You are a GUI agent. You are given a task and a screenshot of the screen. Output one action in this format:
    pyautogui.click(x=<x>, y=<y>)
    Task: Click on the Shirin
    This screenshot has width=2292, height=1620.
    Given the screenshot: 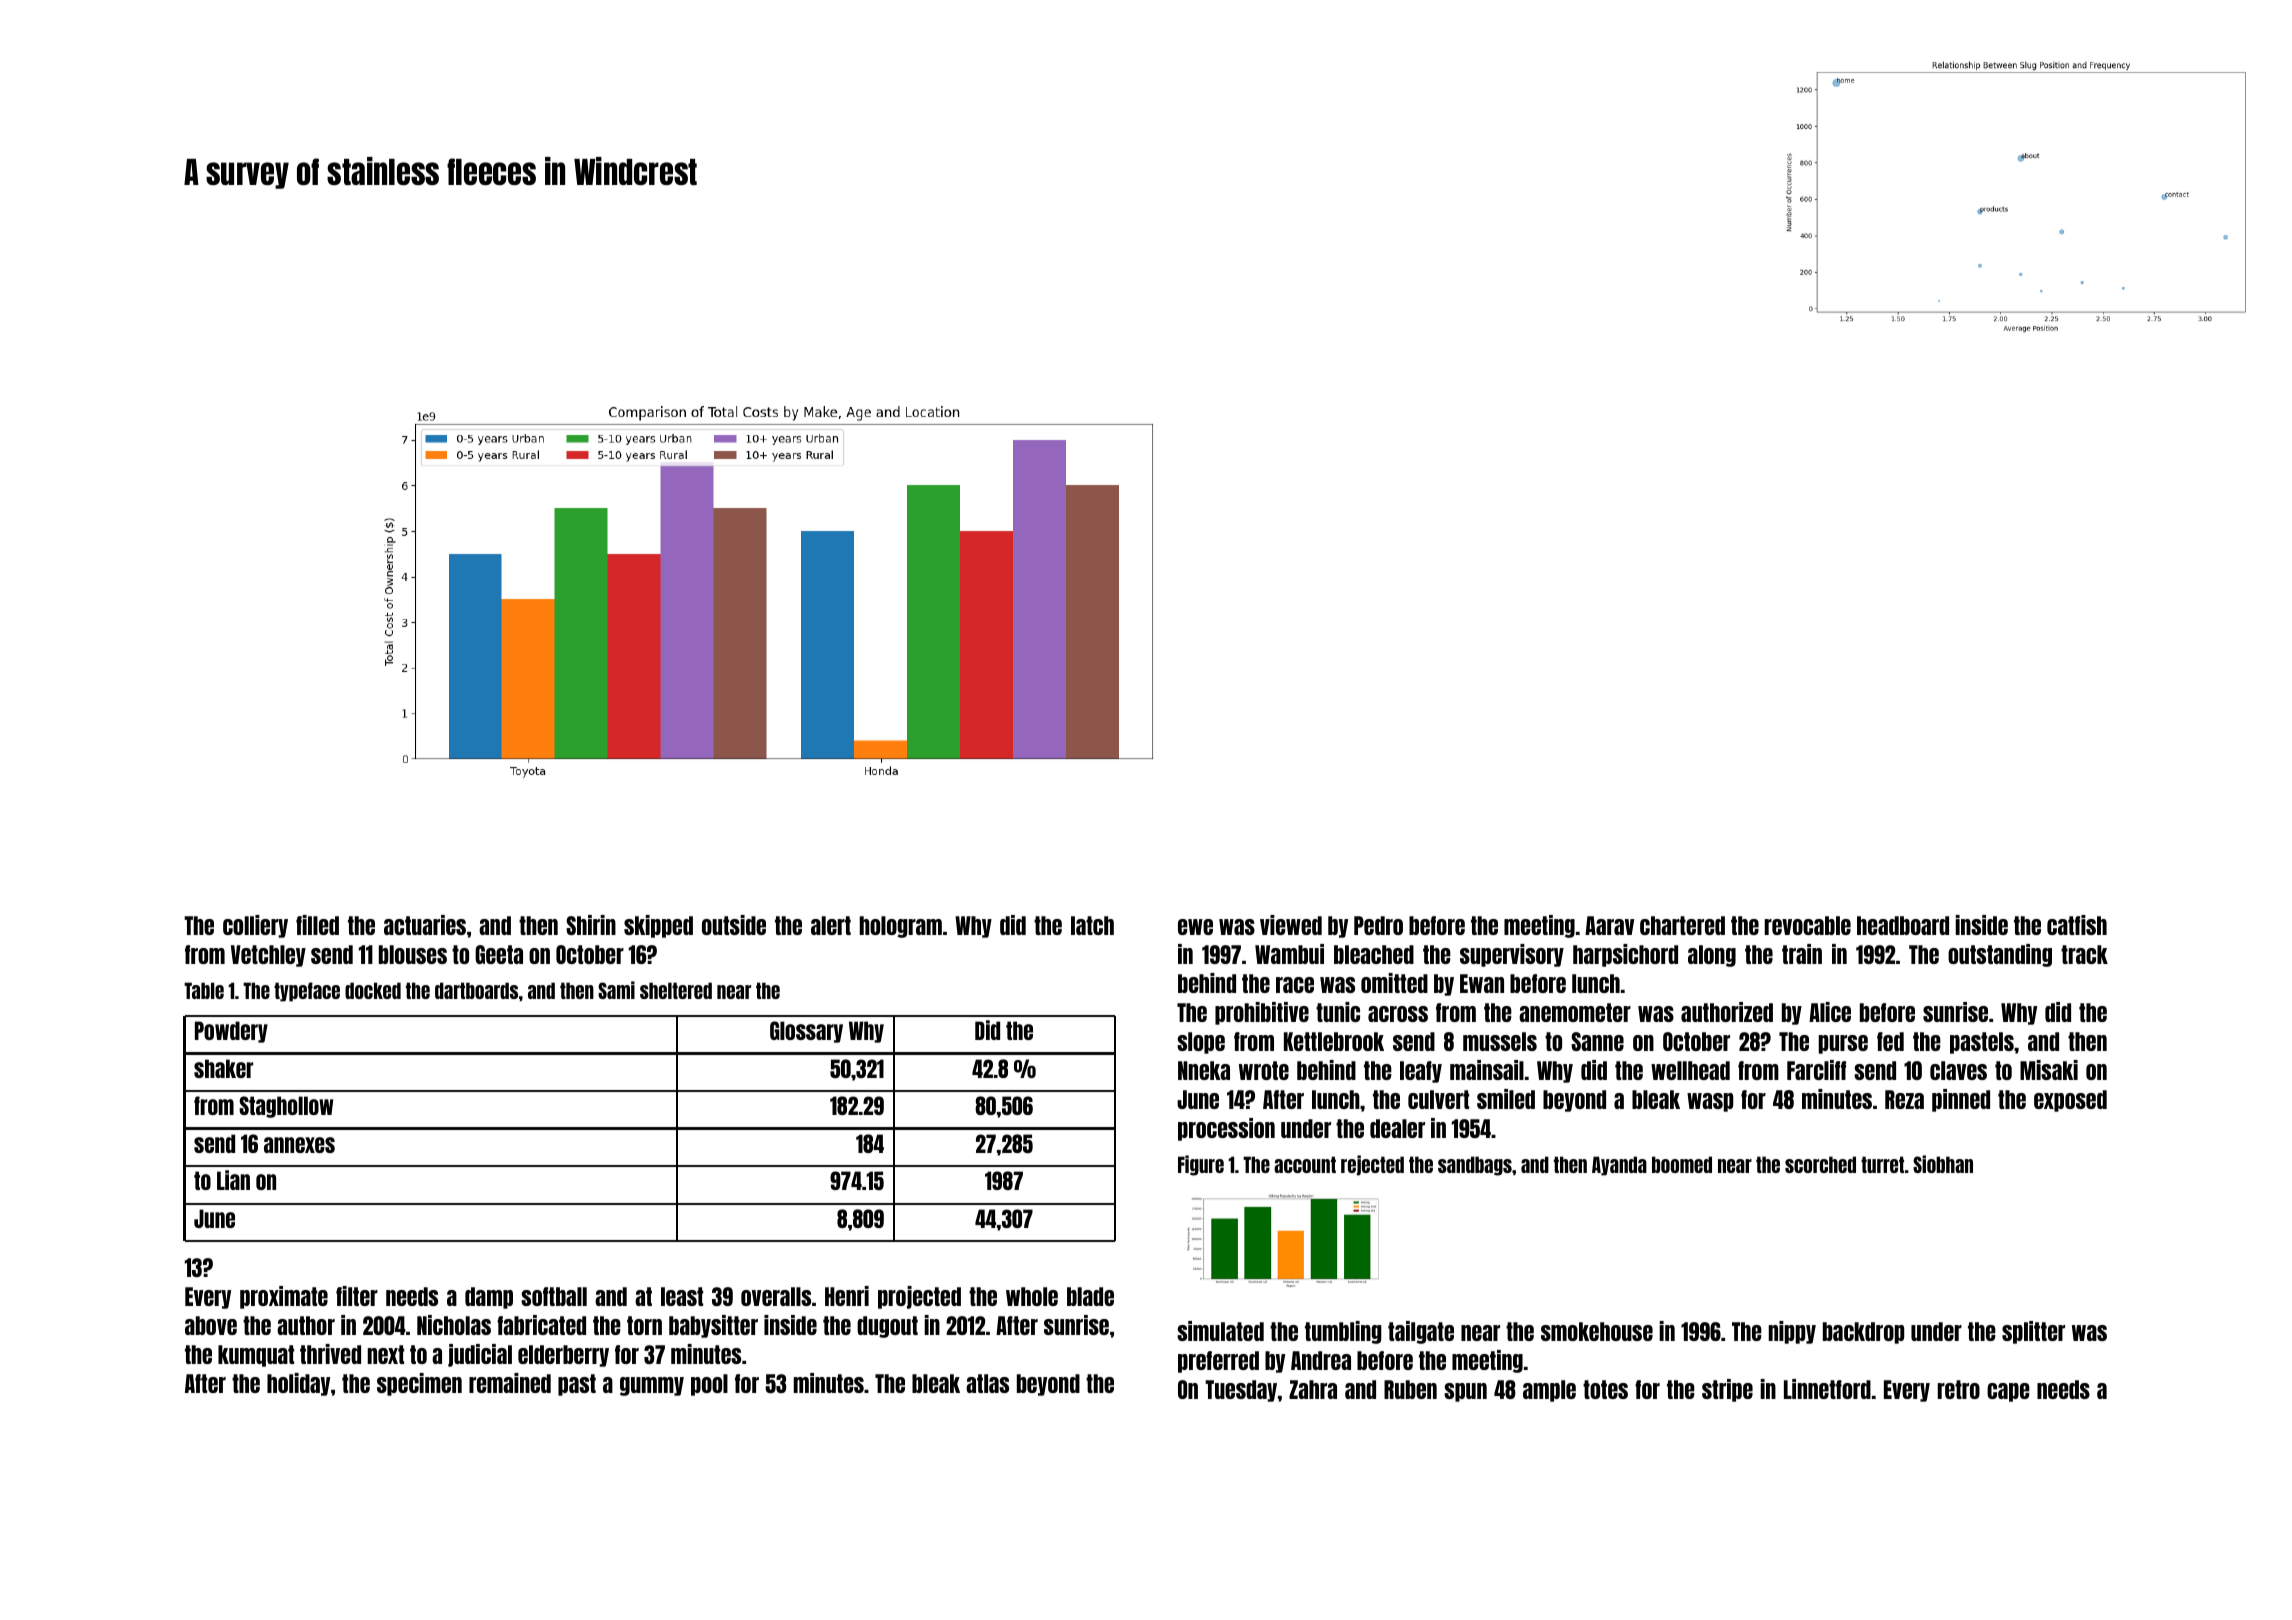 What is the action you would take?
    pyautogui.click(x=591, y=925)
